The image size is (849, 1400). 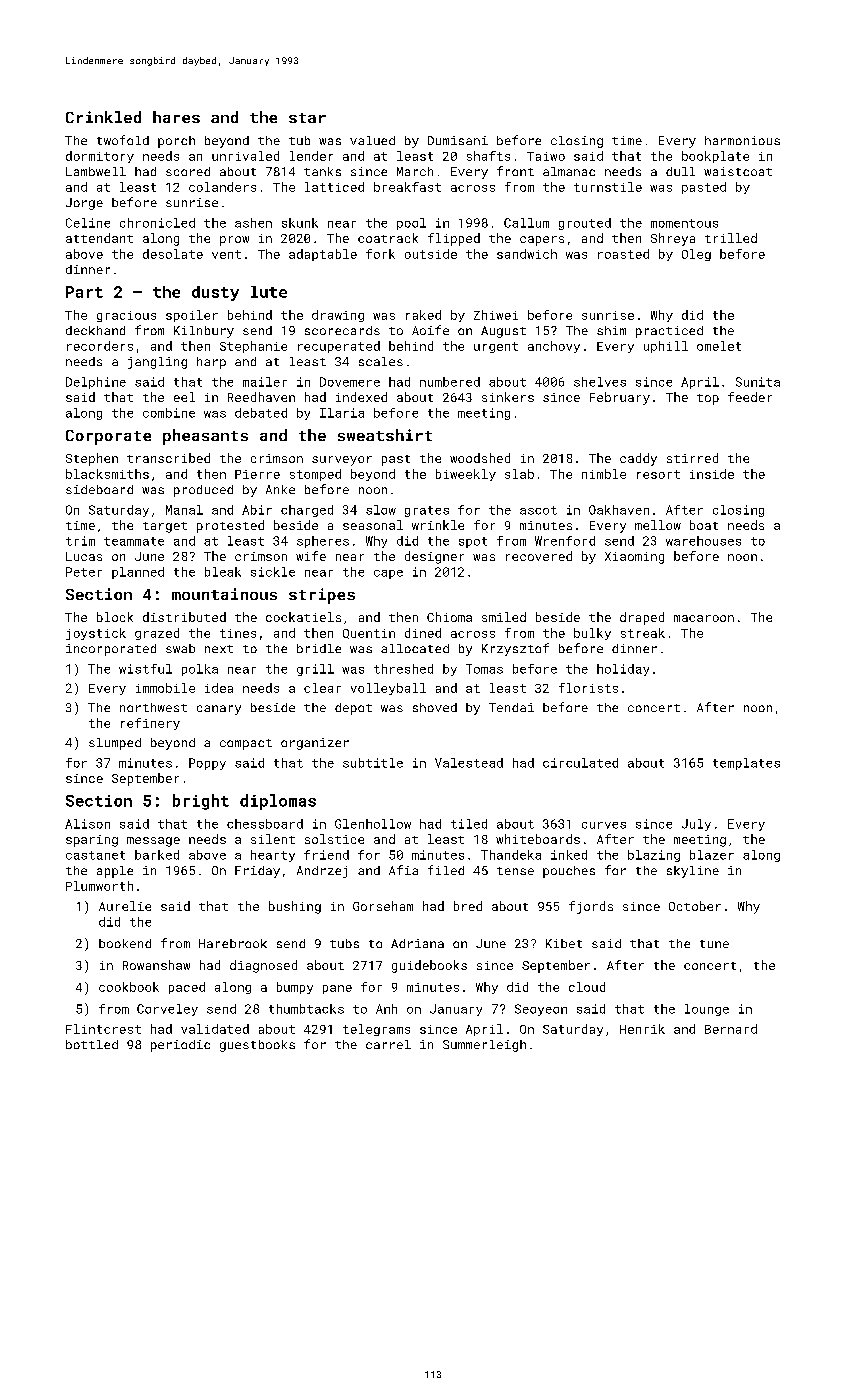 What do you see at coordinates (257, 1046) in the screenshot?
I see `guestbooks` at bounding box center [257, 1046].
